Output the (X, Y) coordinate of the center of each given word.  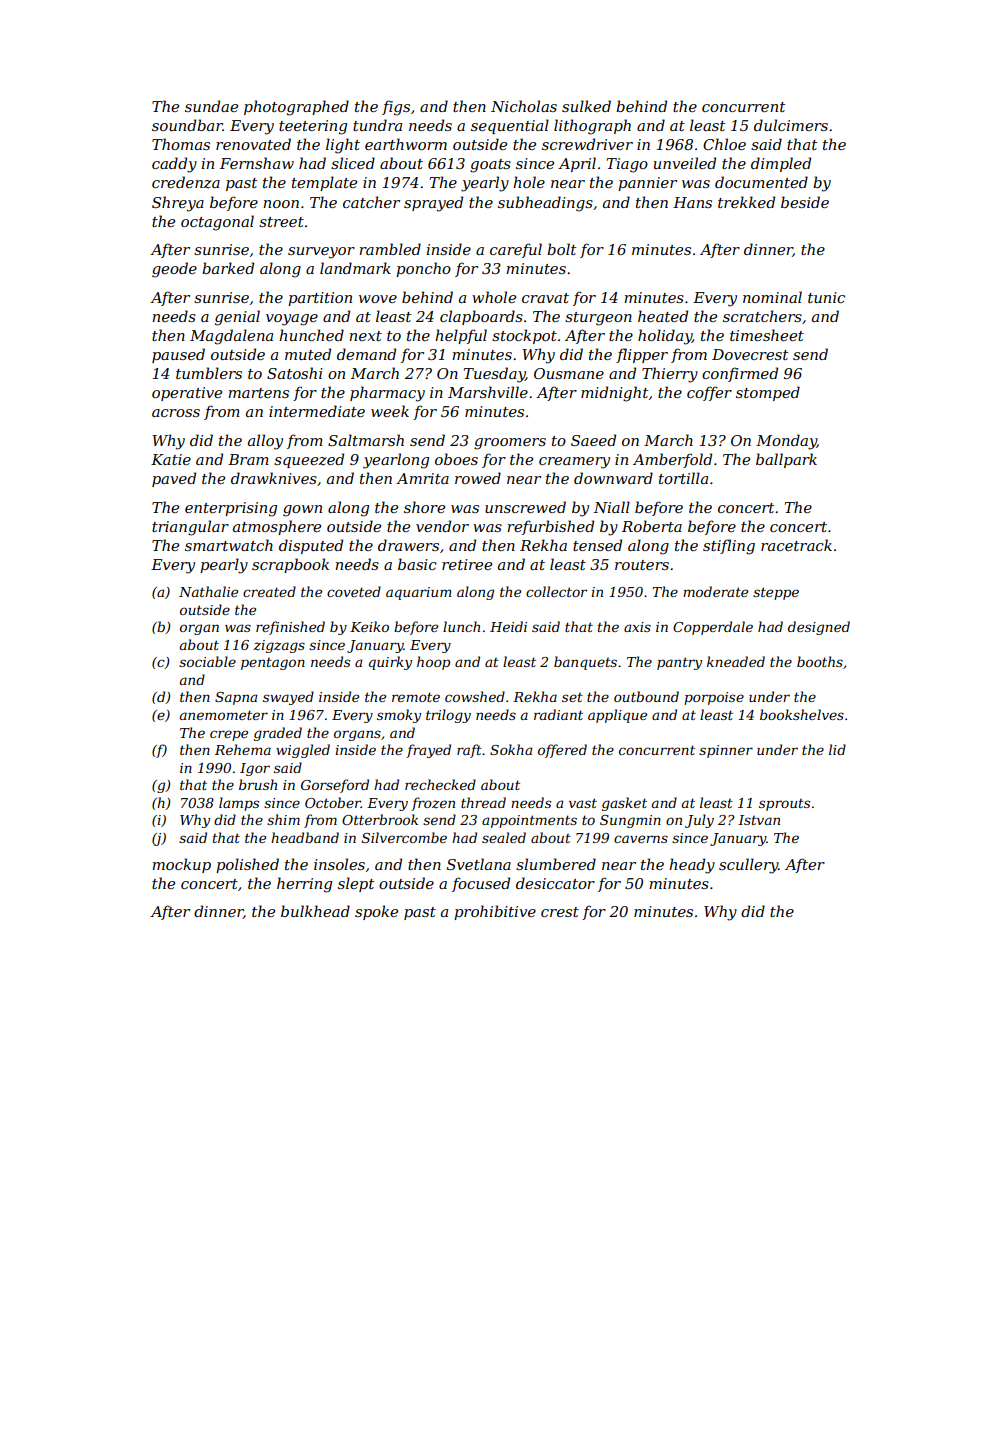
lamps (239, 804)
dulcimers (791, 125)
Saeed (593, 440)
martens (258, 393)
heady (692, 866)
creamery (574, 463)
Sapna (236, 698)
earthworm (406, 144)
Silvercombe (404, 837)
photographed (296, 108)
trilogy (448, 716)
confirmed (740, 374)
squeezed (309, 460)
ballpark (786, 460)
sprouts (784, 805)
